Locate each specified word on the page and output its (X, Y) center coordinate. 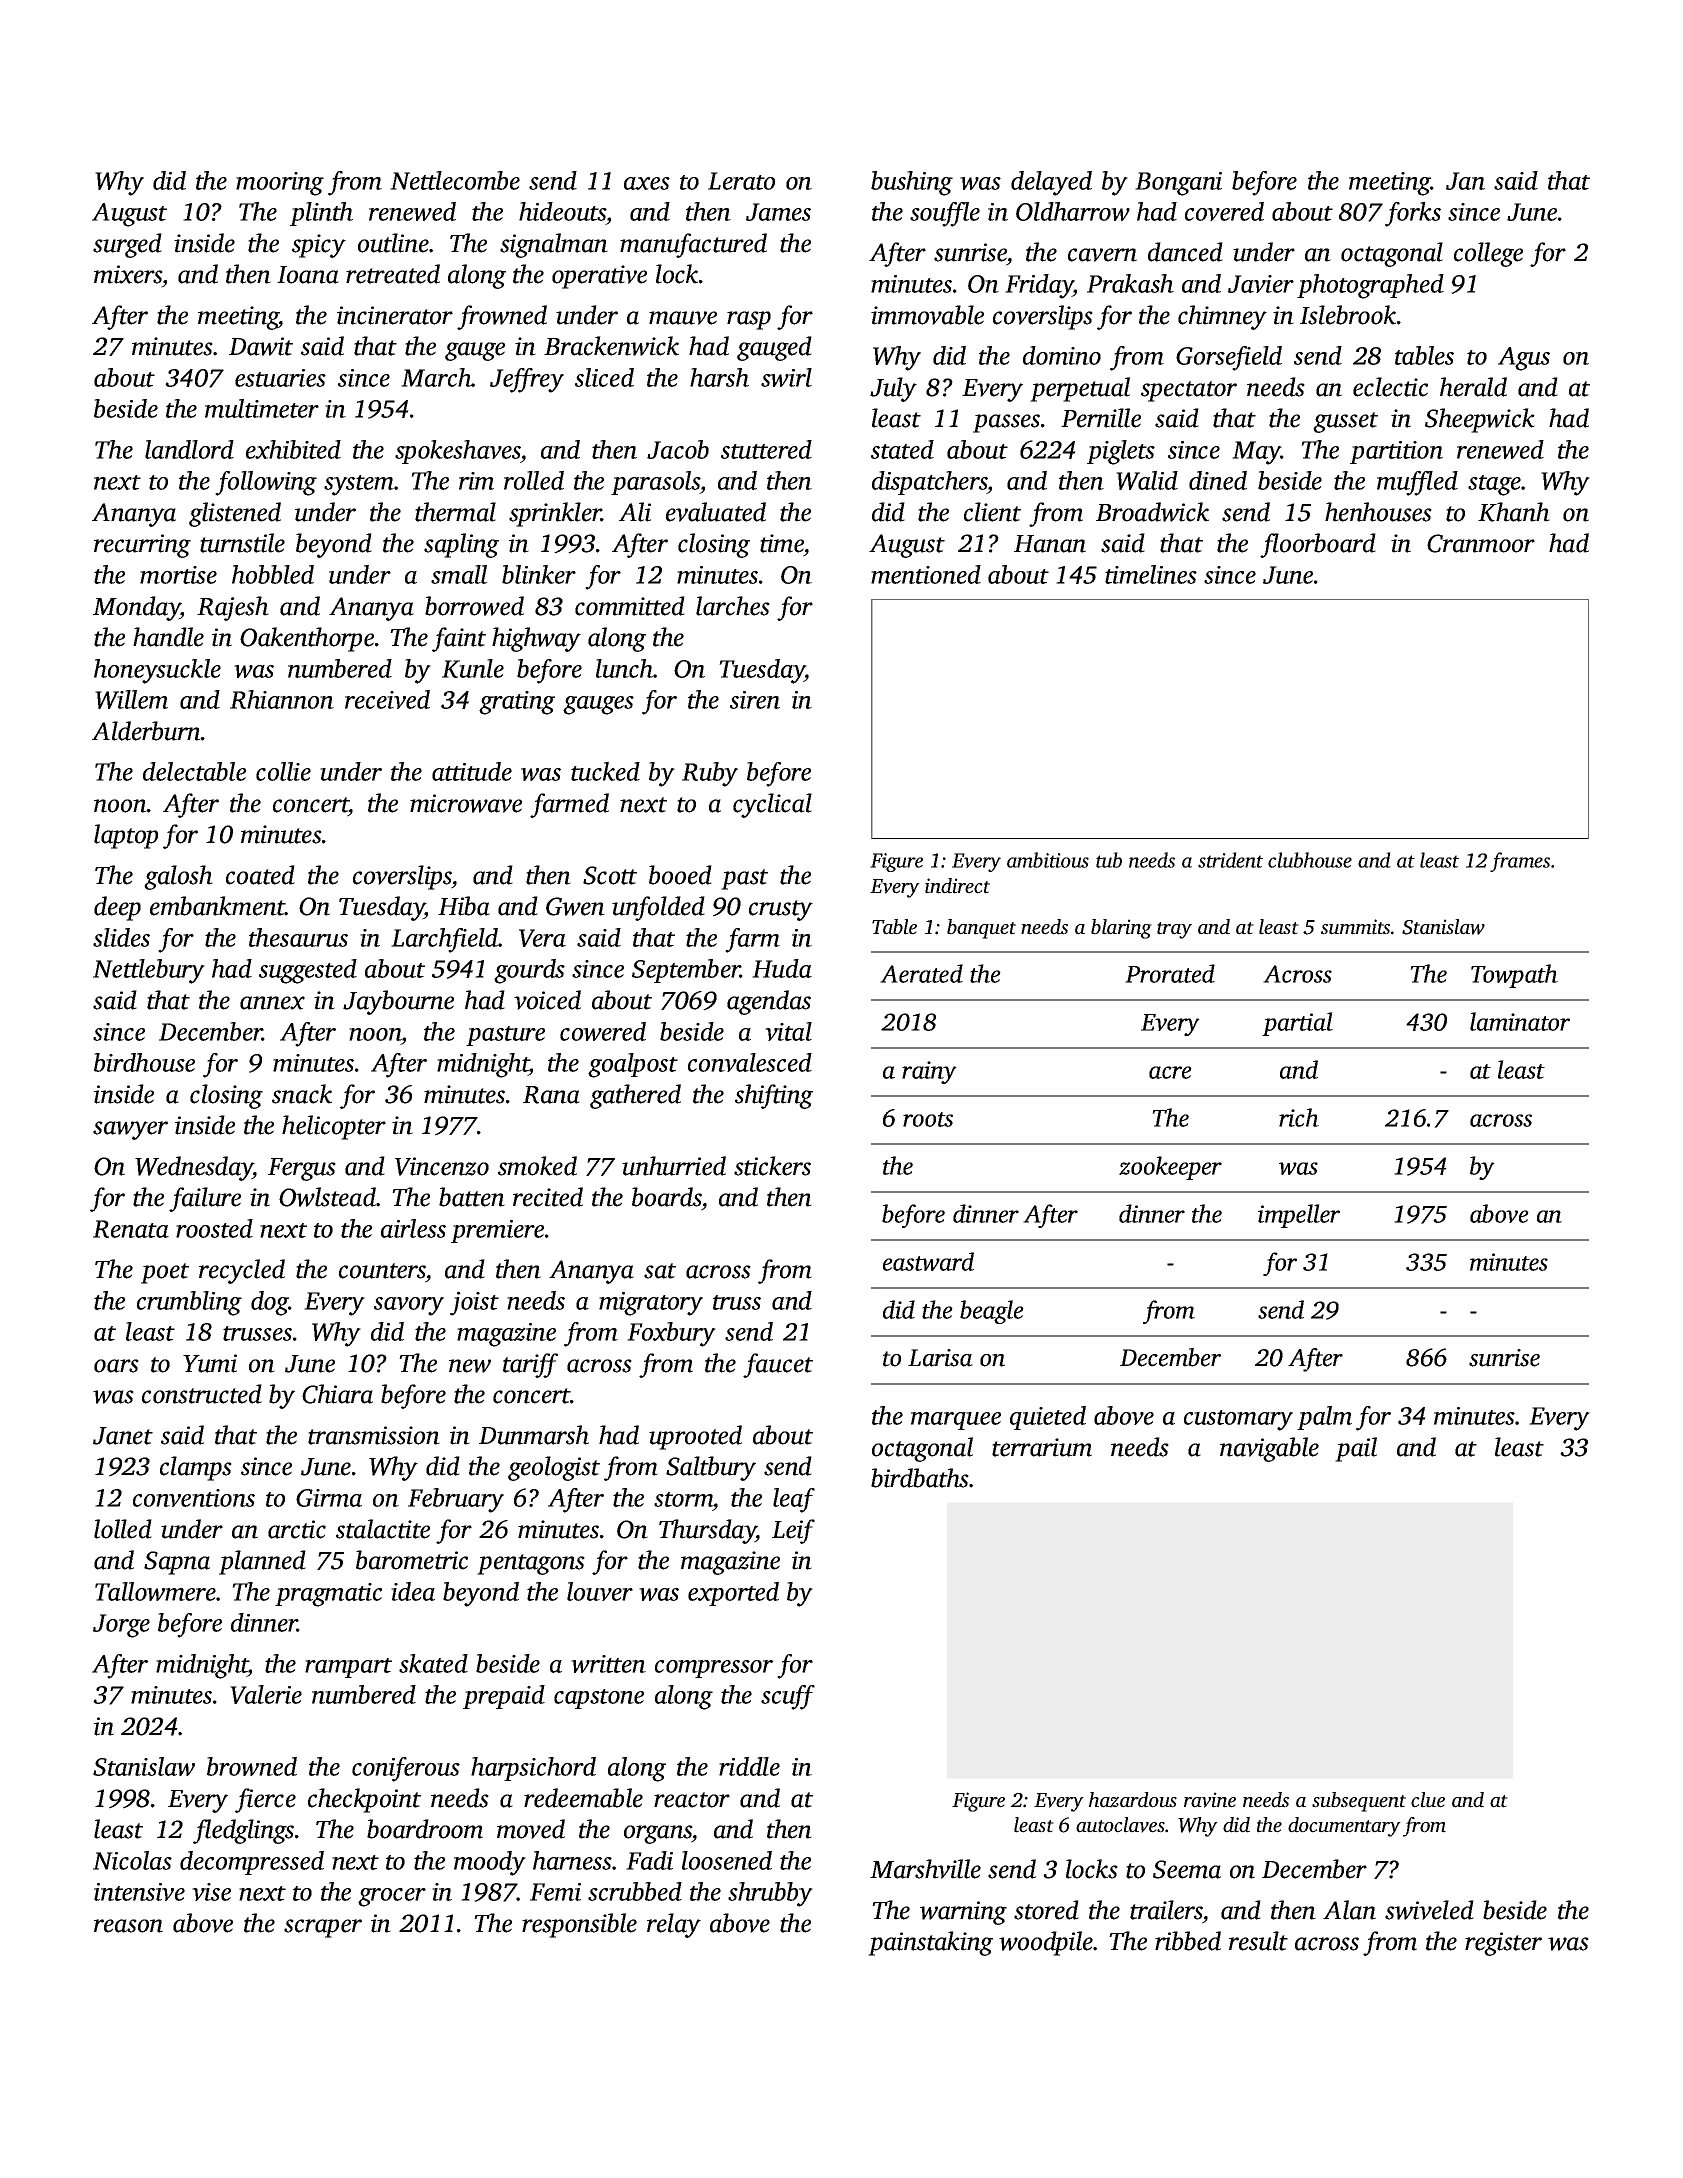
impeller (1299, 1216)
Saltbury (711, 1468)
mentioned (926, 574)
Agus (1524, 359)
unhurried (674, 1166)
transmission (374, 1435)
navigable (1269, 1449)
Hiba (464, 906)
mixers (128, 274)
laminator (1520, 1021)
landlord (189, 449)
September (686, 971)
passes (1006, 423)
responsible (579, 1925)
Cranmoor (1481, 543)
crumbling (189, 1303)
